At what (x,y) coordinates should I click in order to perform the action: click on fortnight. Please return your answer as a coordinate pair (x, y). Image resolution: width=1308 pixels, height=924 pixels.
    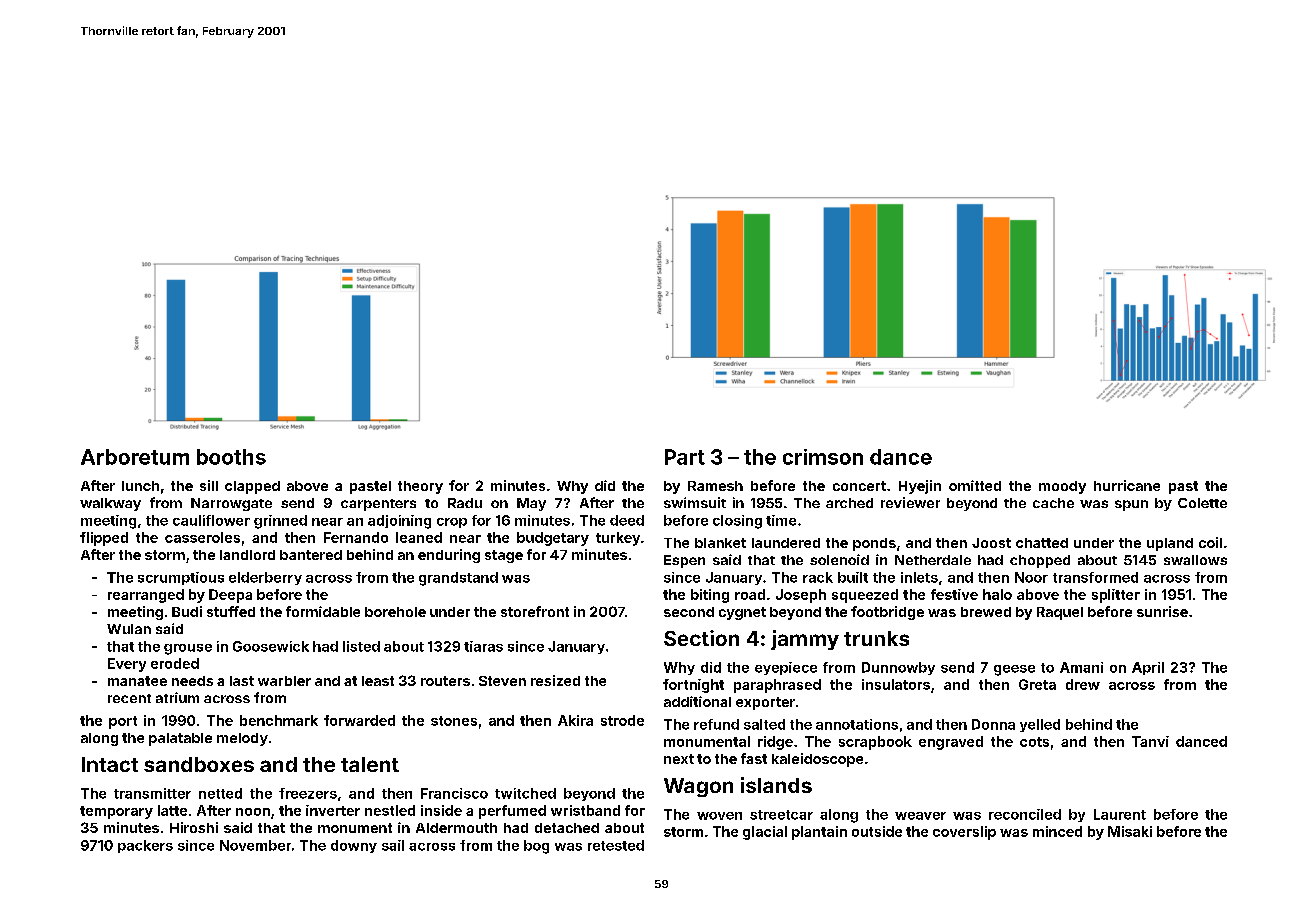
    Looking at the image, I should click on (693, 686).
